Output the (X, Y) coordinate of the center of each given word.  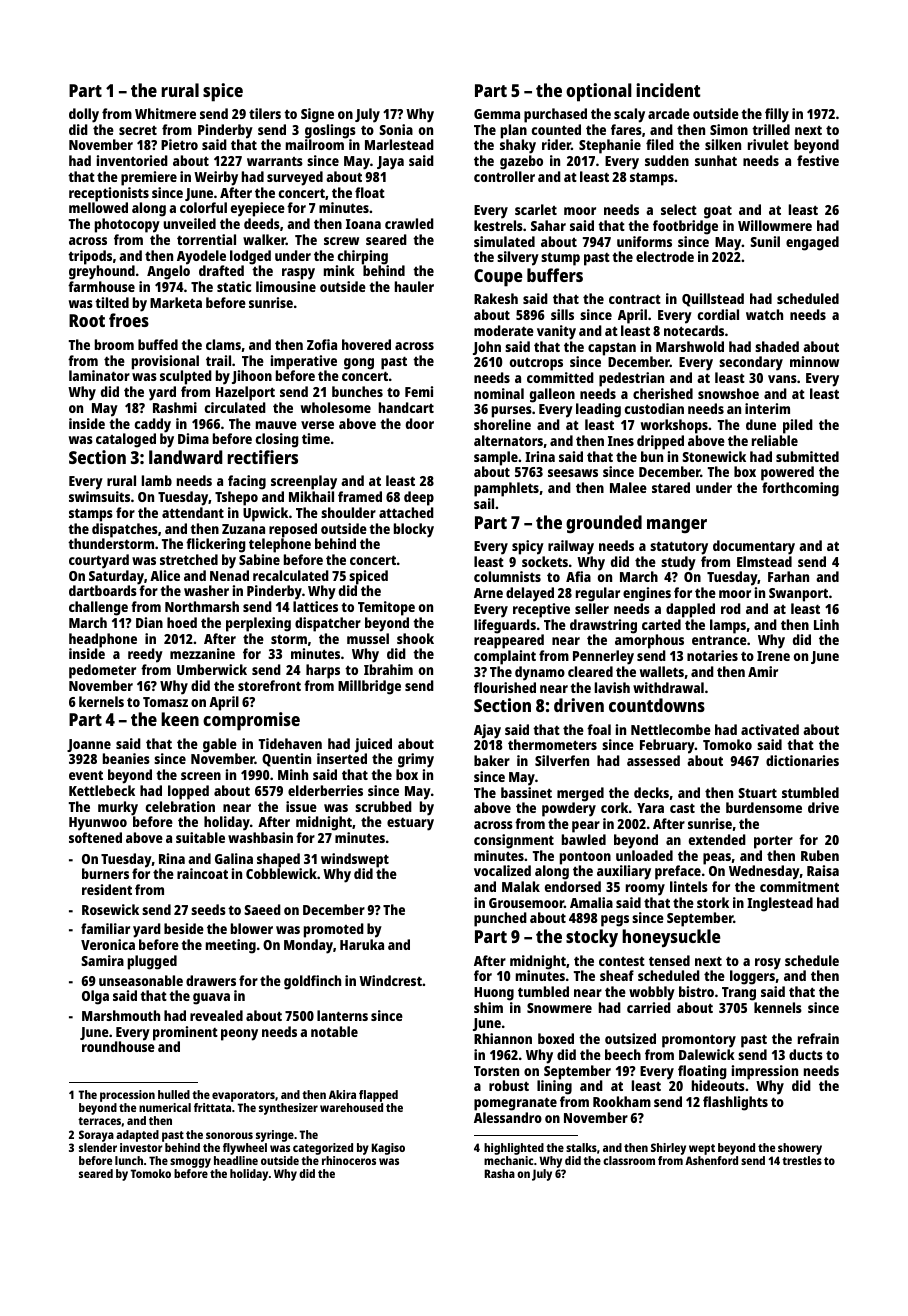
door (420, 423)
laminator (99, 375)
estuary (410, 824)
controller (504, 176)
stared (671, 487)
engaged (812, 243)
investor (141, 1147)
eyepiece (258, 209)
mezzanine (202, 653)
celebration (180, 806)
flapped (378, 1096)
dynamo (540, 673)
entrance (719, 640)
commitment (799, 886)
